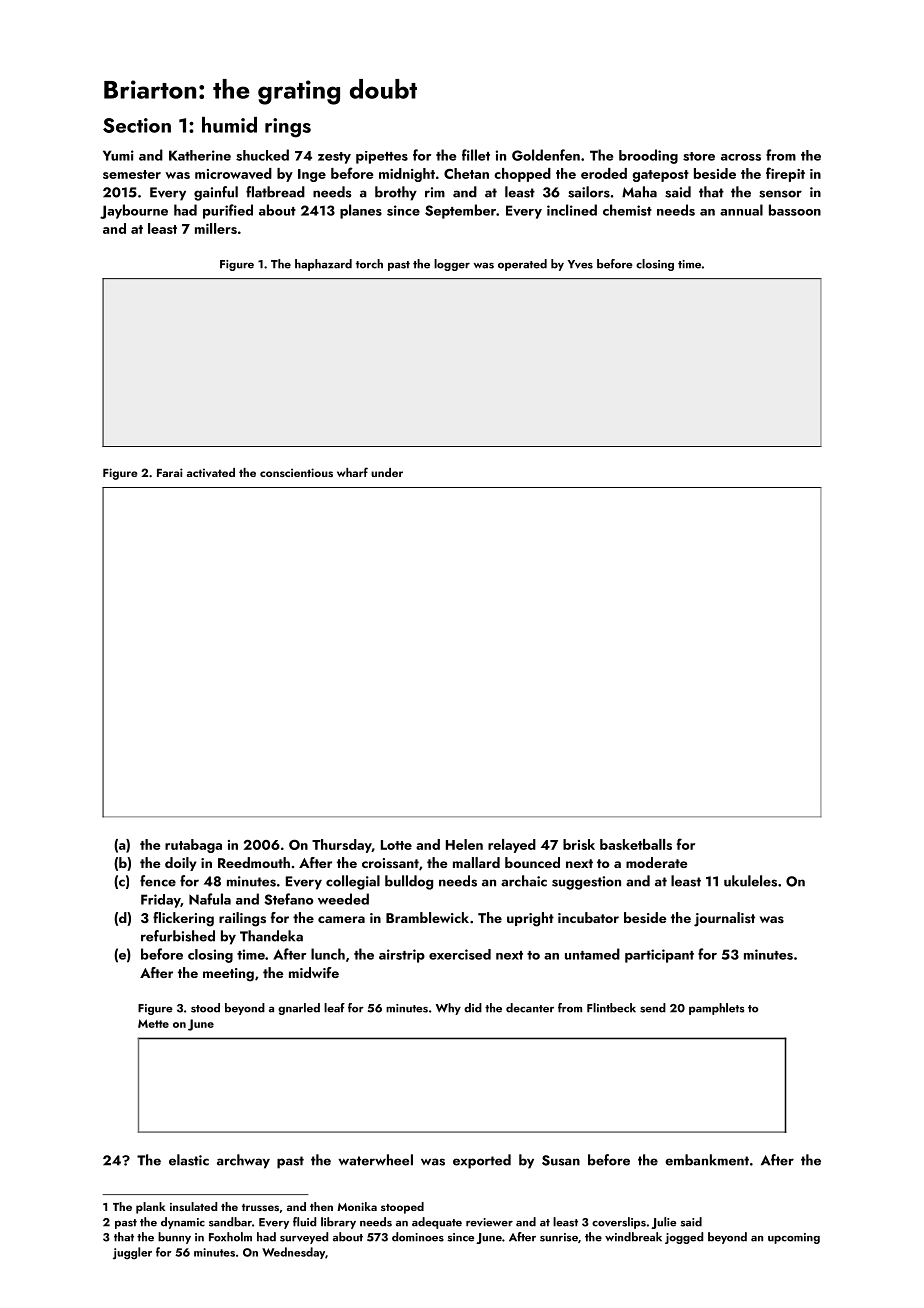 The width and height of the screenshot is (924, 1308). What do you see at coordinates (229, 125) in the screenshot?
I see `humid` at bounding box center [229, 125].
